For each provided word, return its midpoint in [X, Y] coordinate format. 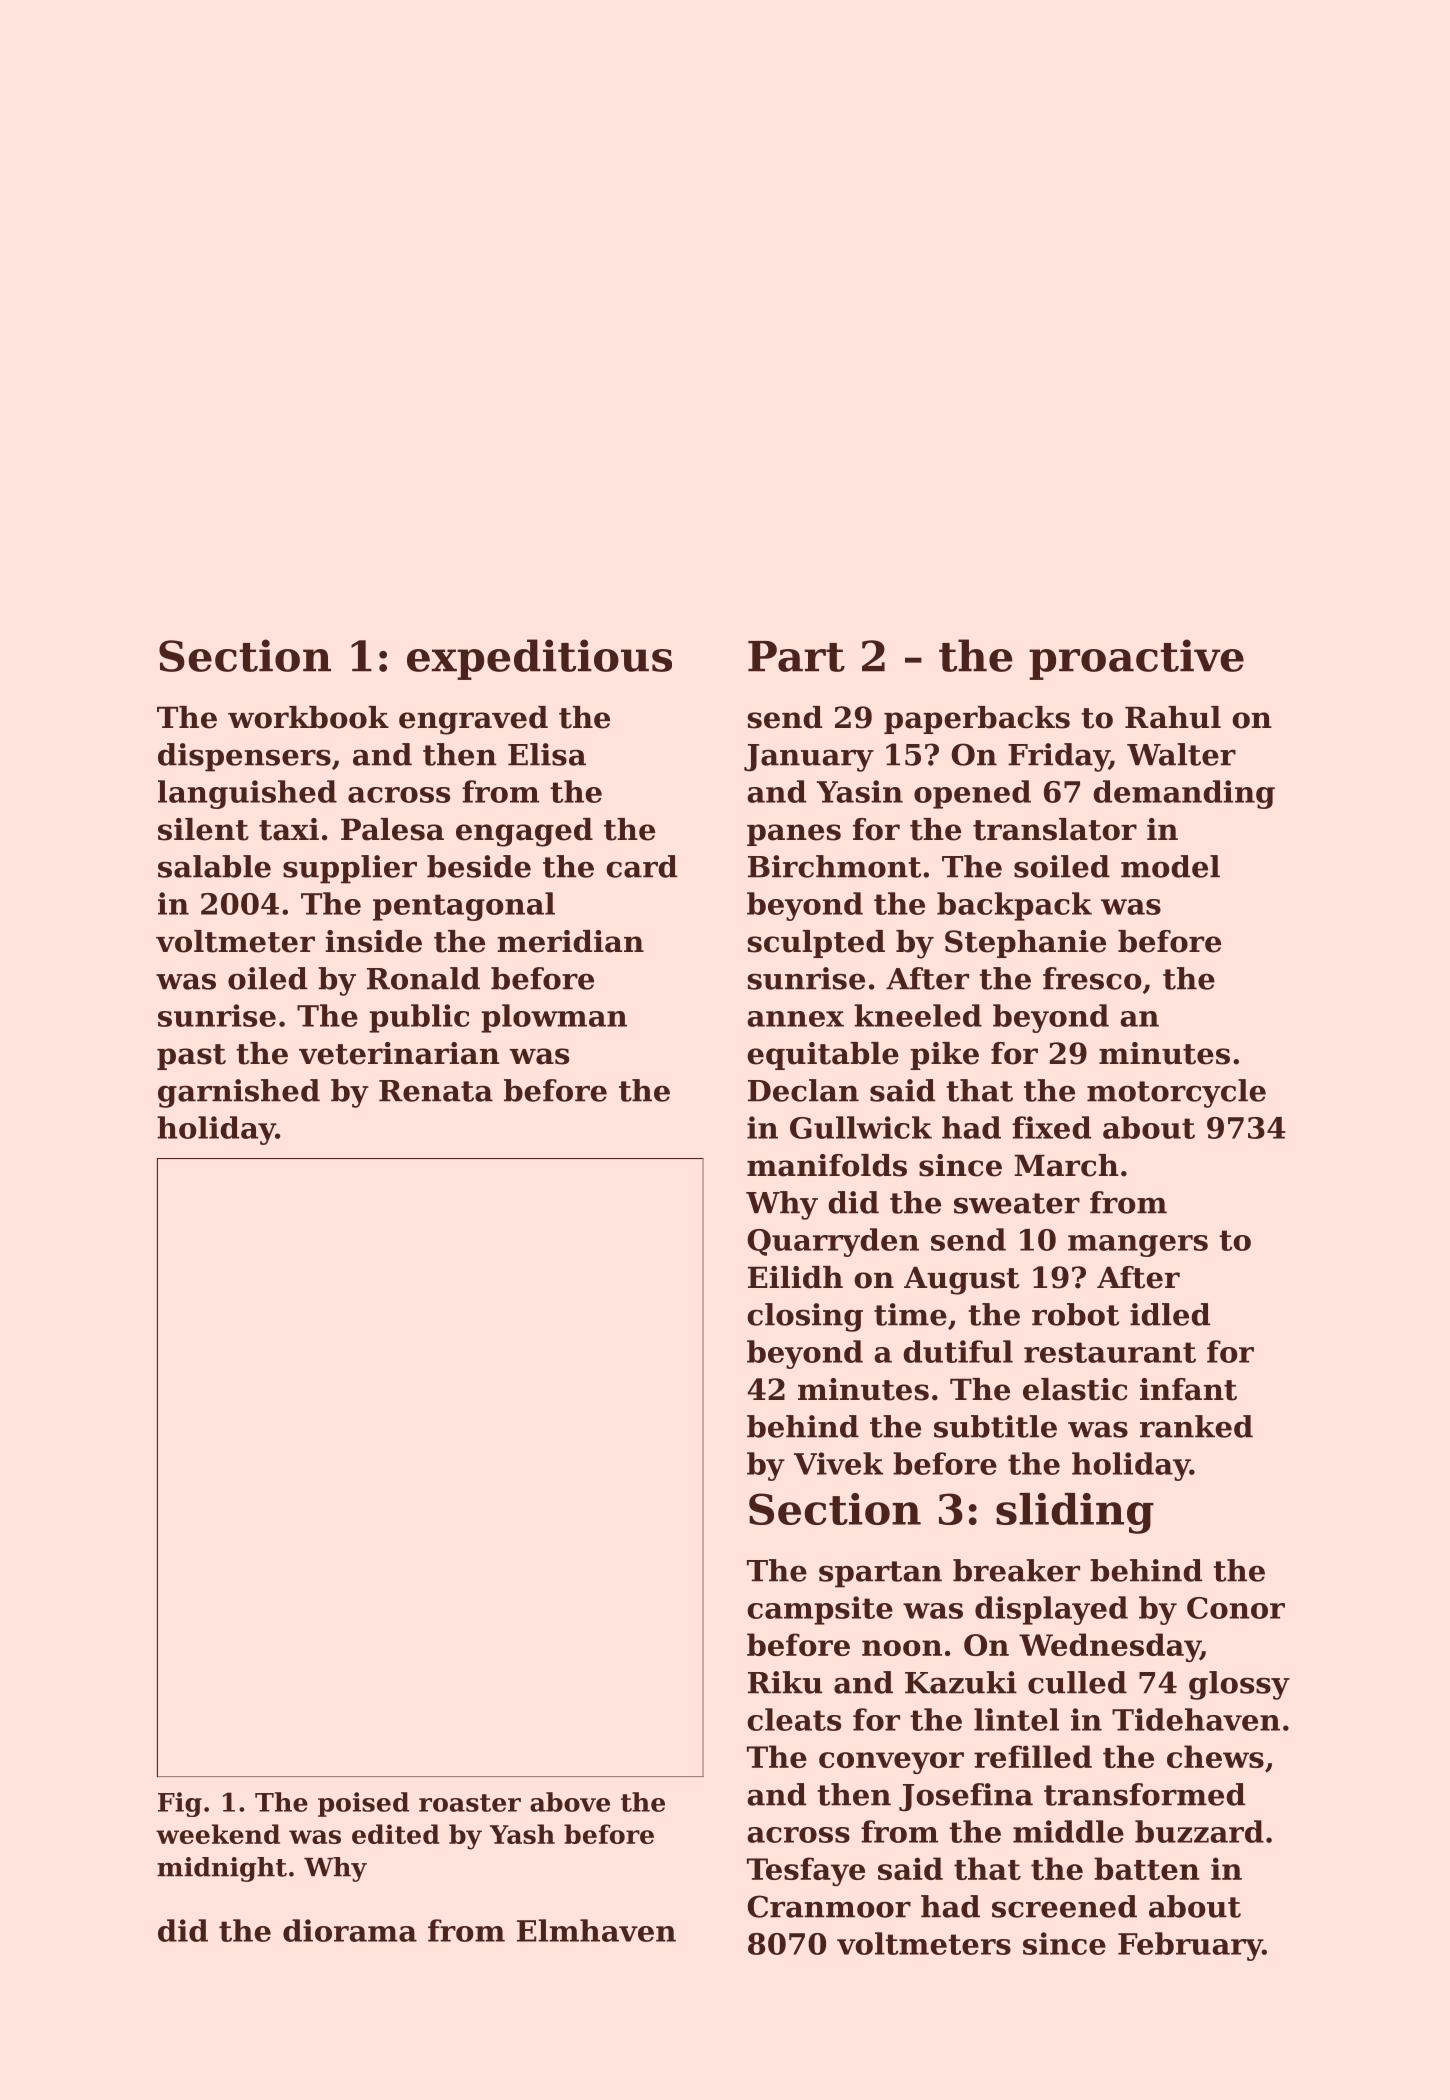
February [1190, 1946]
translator [1055, 829]
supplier [350, 869]
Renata [436, 1091]
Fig [180, 1804]
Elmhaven [596, 1930]
